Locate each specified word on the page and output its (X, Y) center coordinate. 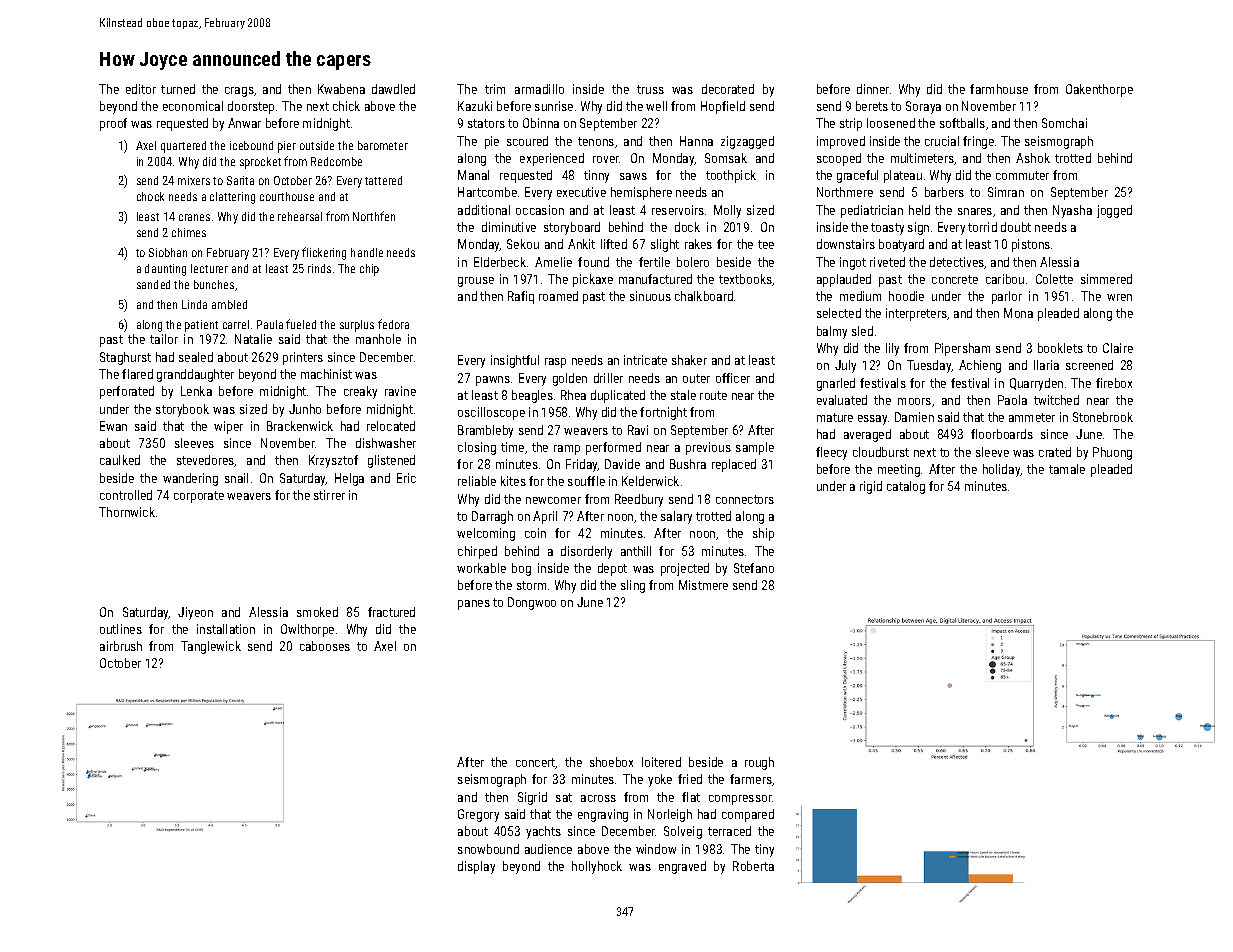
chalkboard (704, 296)
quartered (183, 147)
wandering (190, 479)
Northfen (374, 216)
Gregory (478, 815)
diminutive (509, 227)
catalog (906, 487)
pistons (1031, 245)
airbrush (121, 646)
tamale (1067, 469)
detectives (957, 263)
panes (474, 605)
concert (536, 763)
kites (513, 481)
